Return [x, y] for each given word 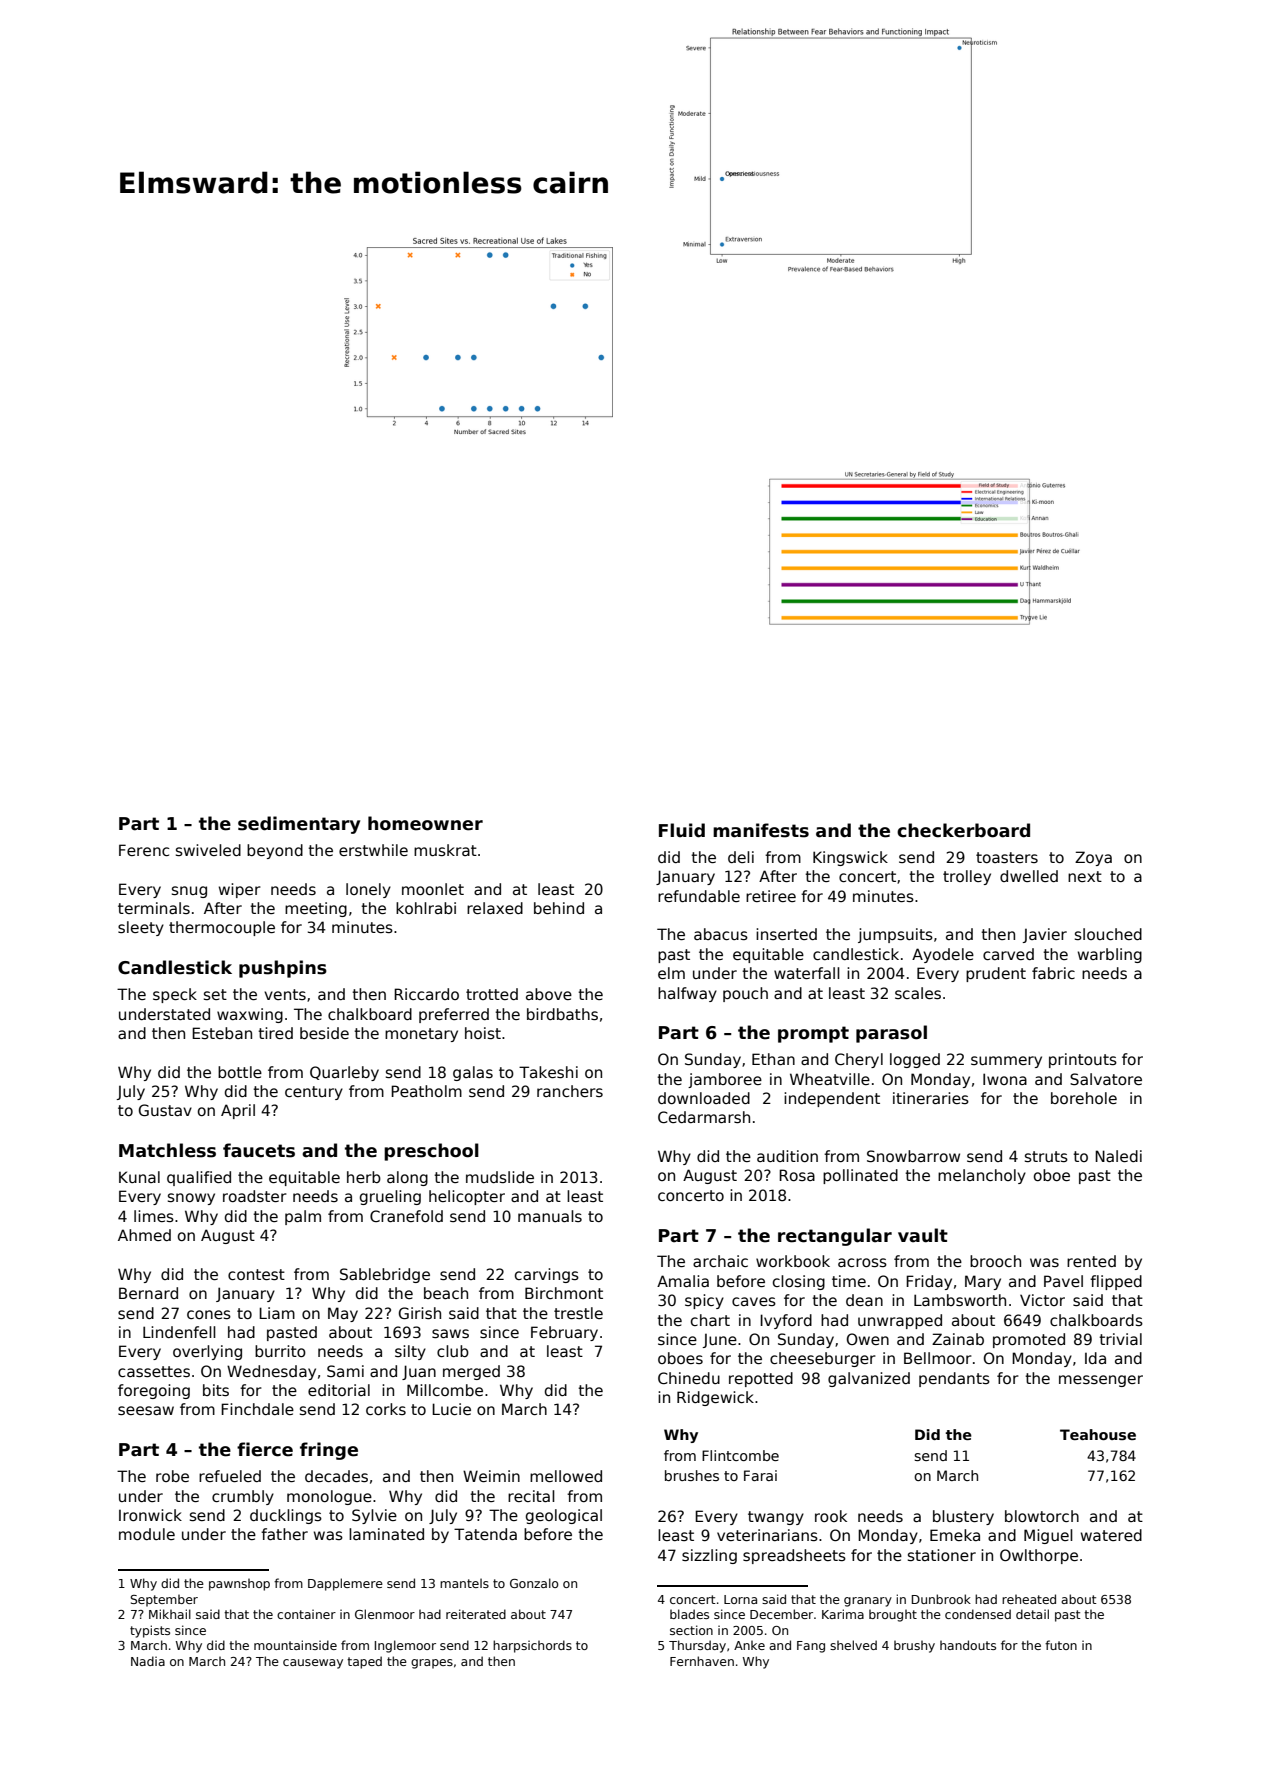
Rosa [797, 1175]
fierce [265, 1449]
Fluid [682, 830]
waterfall [807, 973]
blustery [963, 1517]
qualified [199, 1178]
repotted [761, 1379]
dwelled [1029, 876]
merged [471, 1372]
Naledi [1118, 1156]
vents [285, 994]
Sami [345, 1371]
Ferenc [144, 850]
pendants [954, 1379]
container [306, 1614]
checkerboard [963, 830]
